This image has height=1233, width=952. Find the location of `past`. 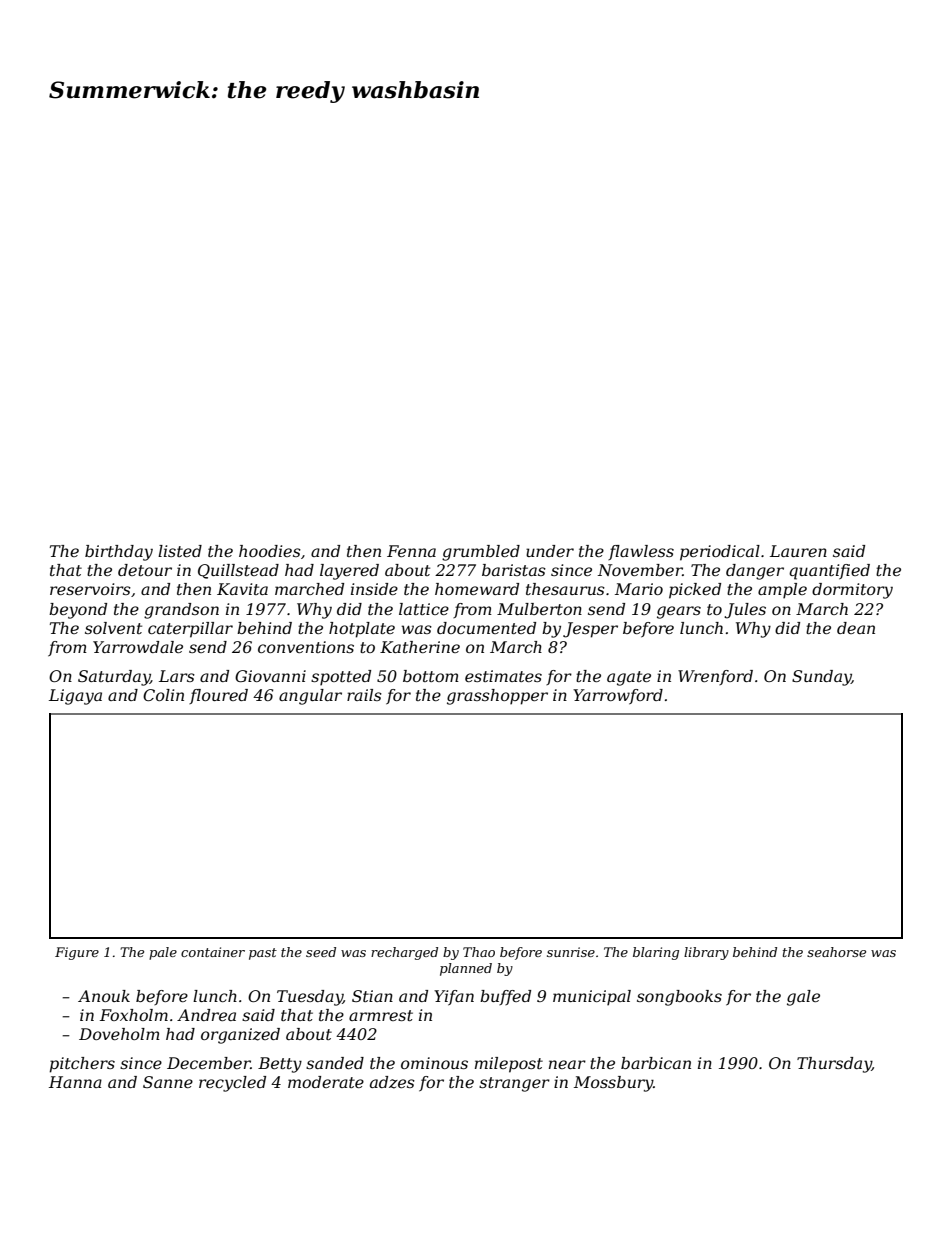

past is located at coordinates (263, 954).
